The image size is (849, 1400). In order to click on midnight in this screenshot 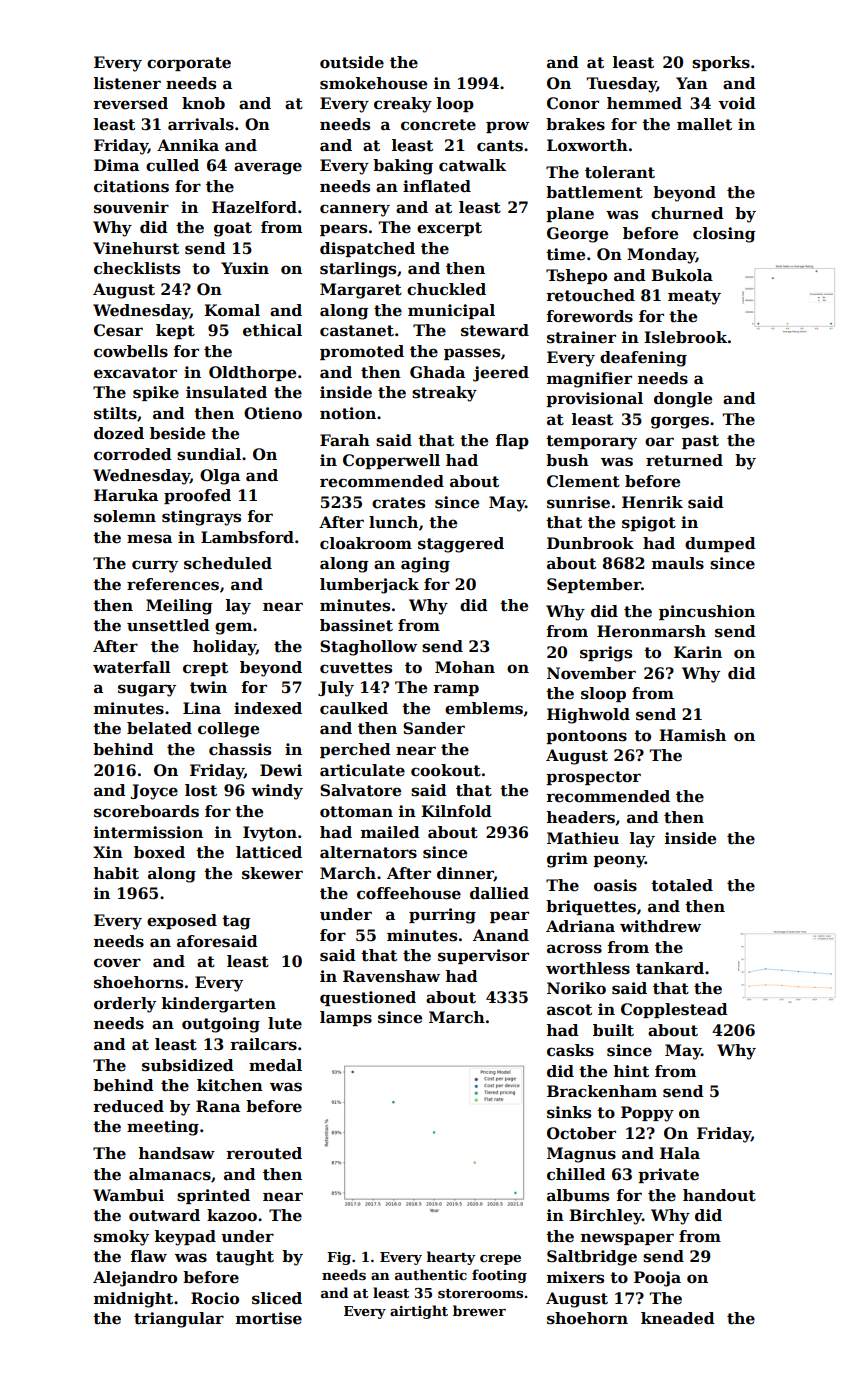, I will do `click(133, 1300)`.
